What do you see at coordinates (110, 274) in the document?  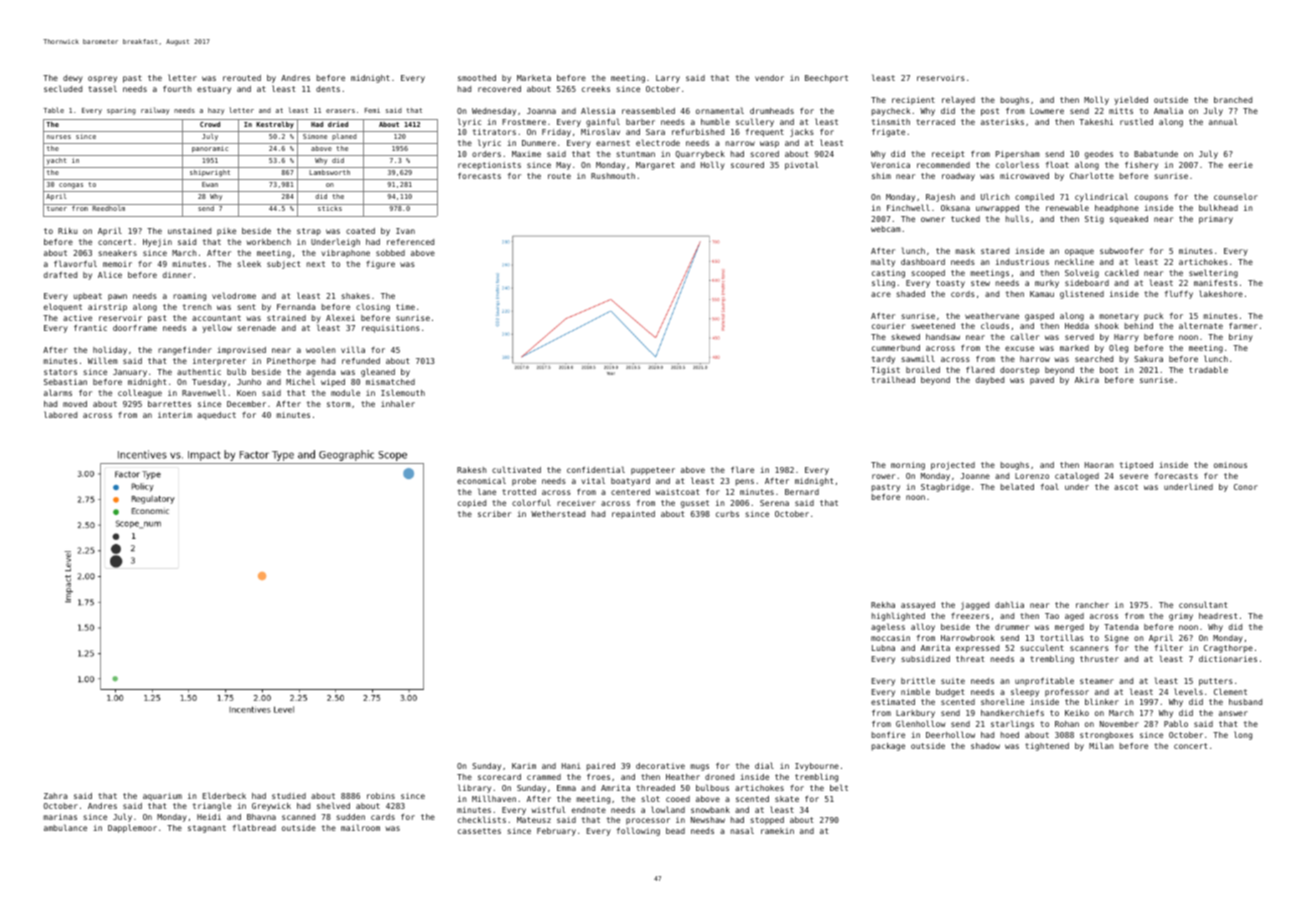 I see `Alice` at bounding box center [110, 274].
